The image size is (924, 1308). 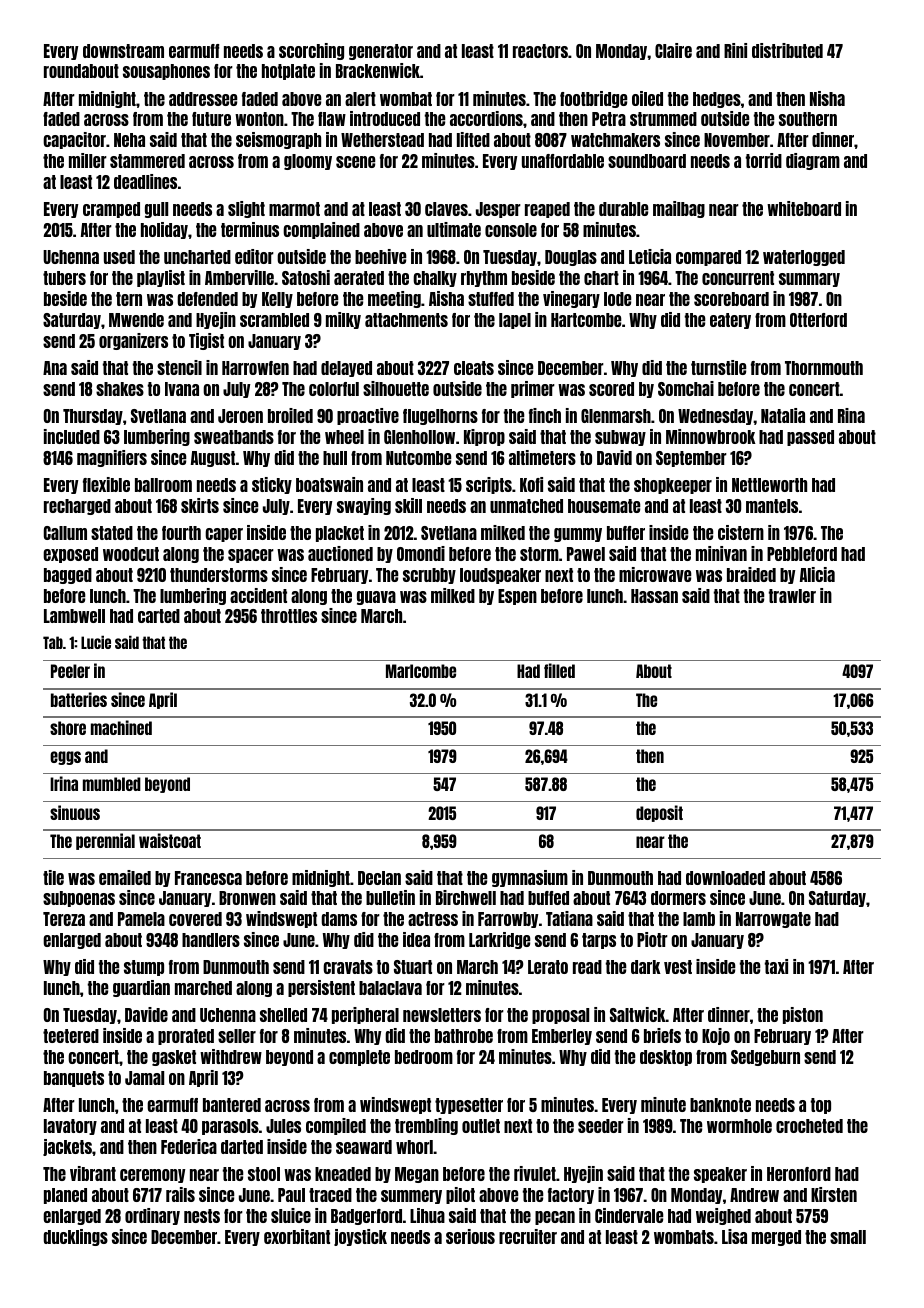 What do you see at coordinates (406, 320) in the screenshot?
I see `attachments` at bounding box center [406, 320].
